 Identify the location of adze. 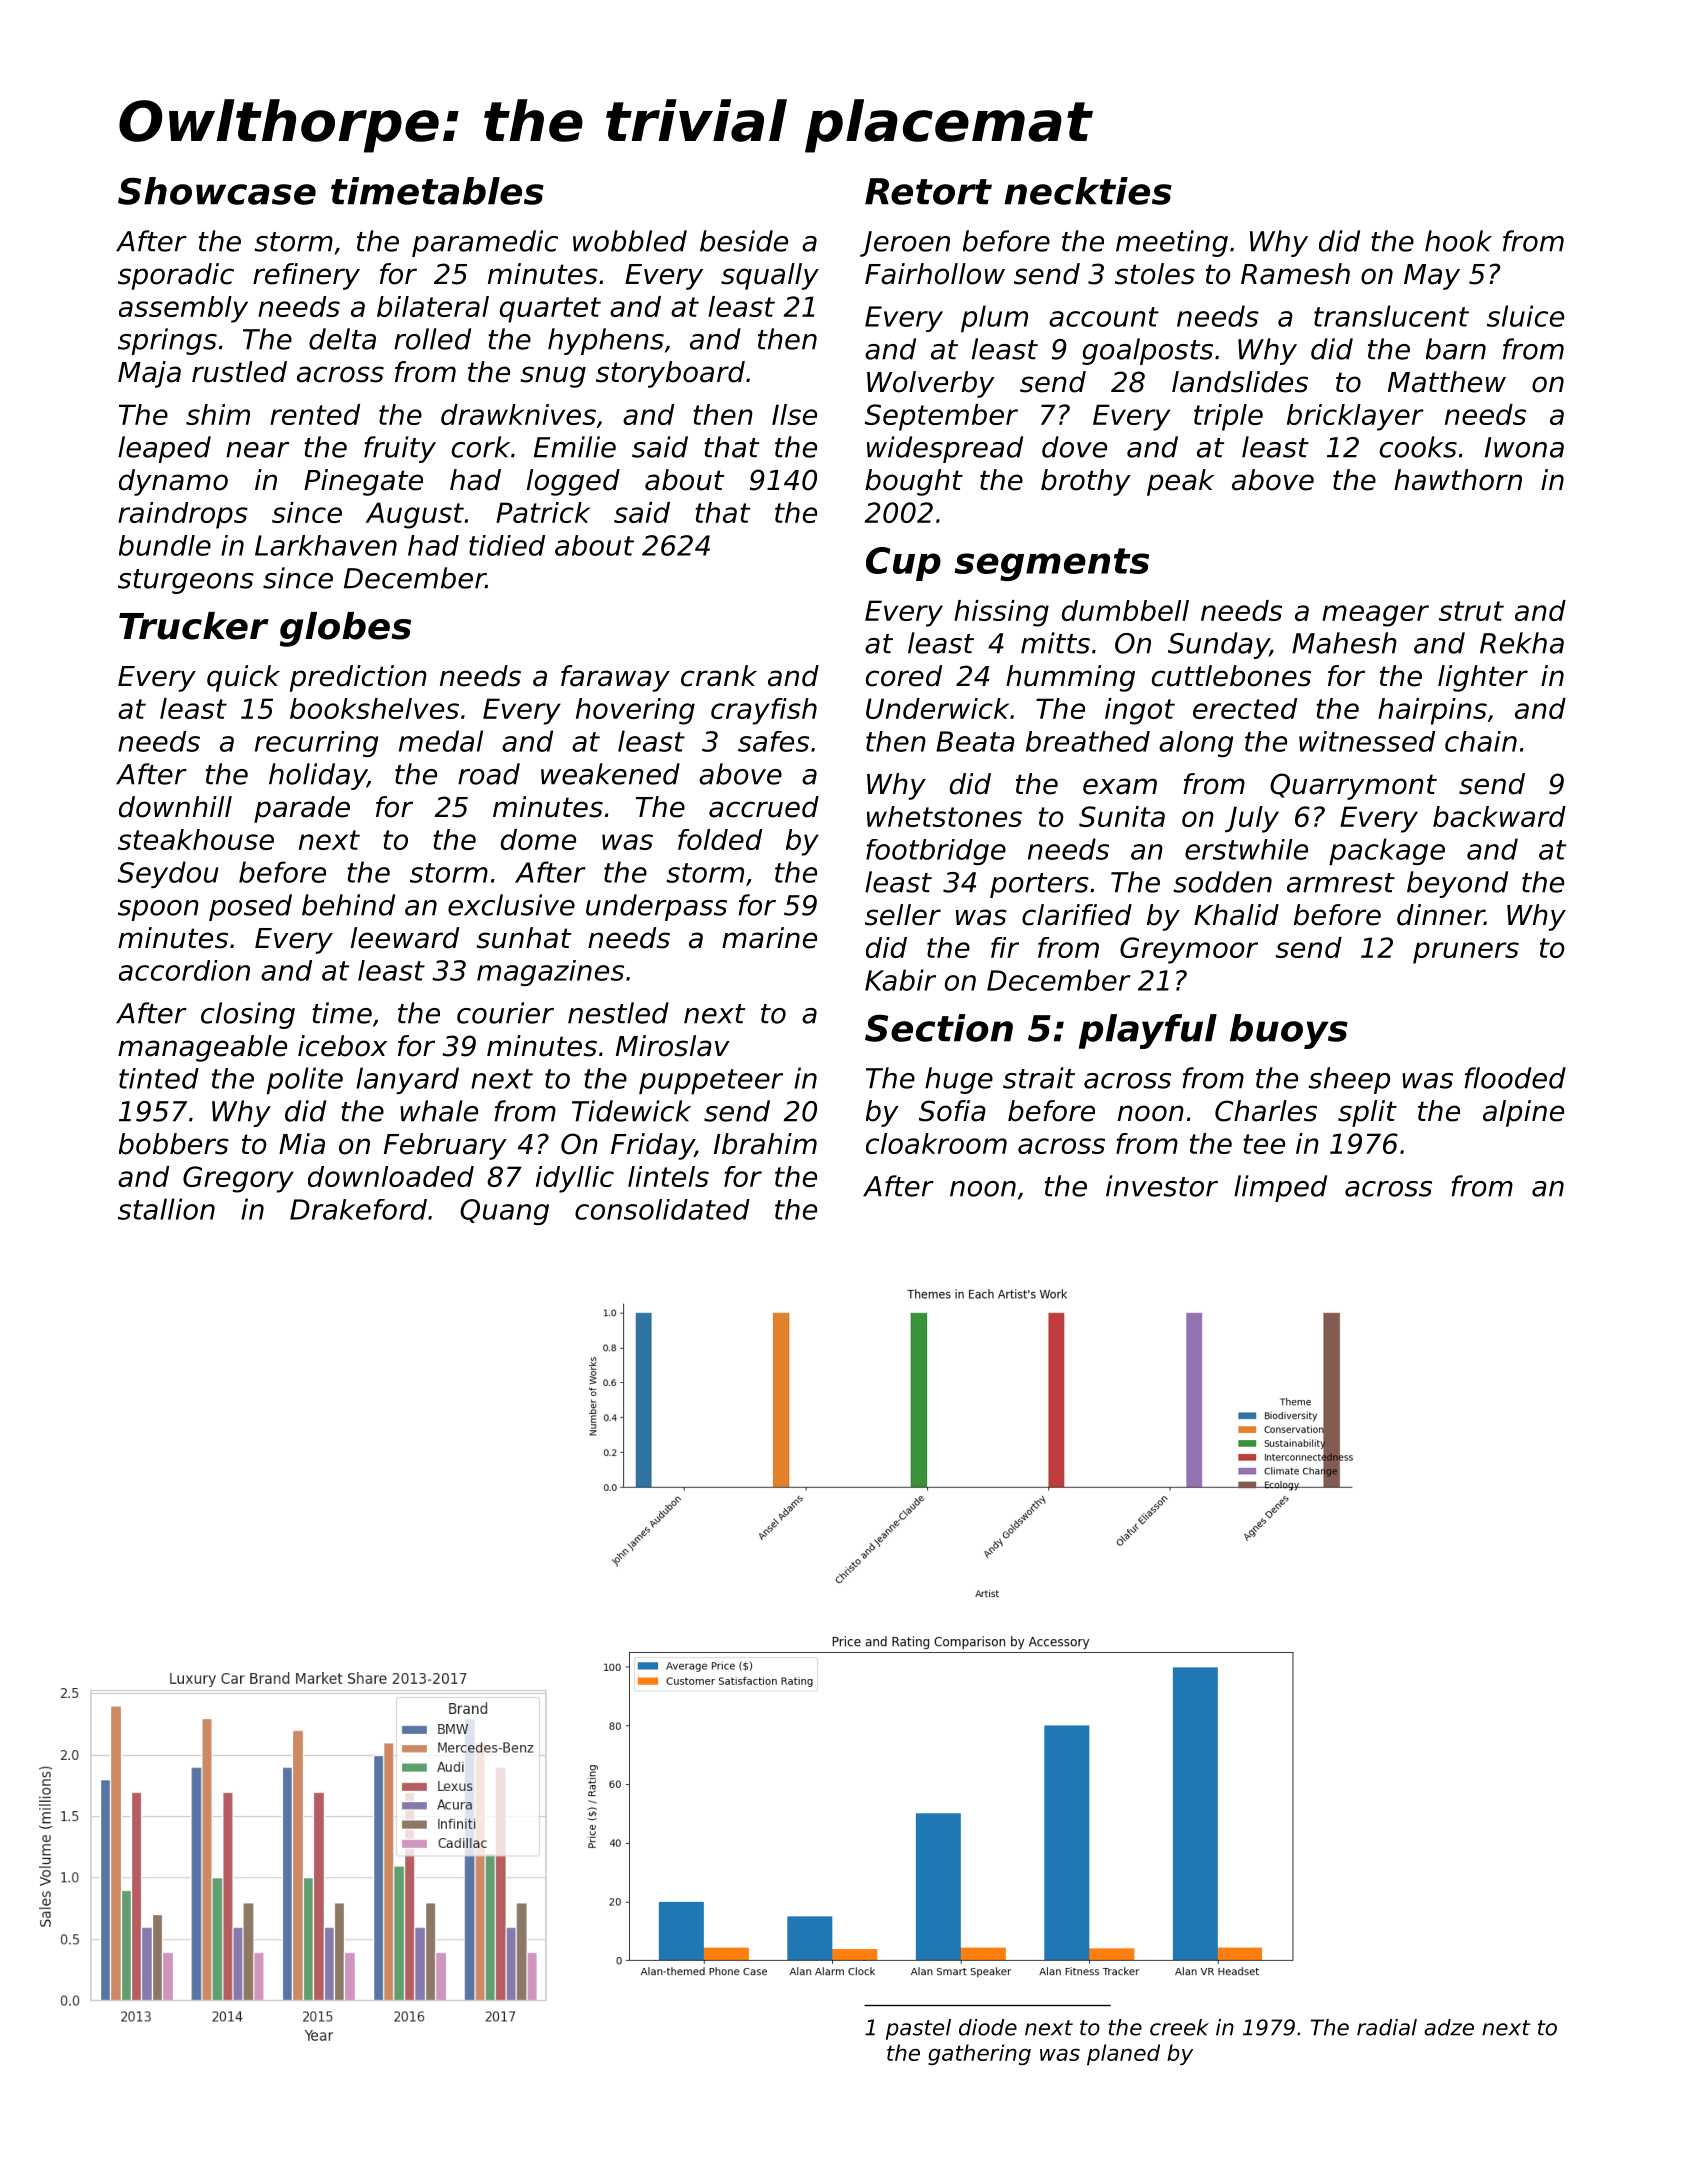
(1449, 2027).
